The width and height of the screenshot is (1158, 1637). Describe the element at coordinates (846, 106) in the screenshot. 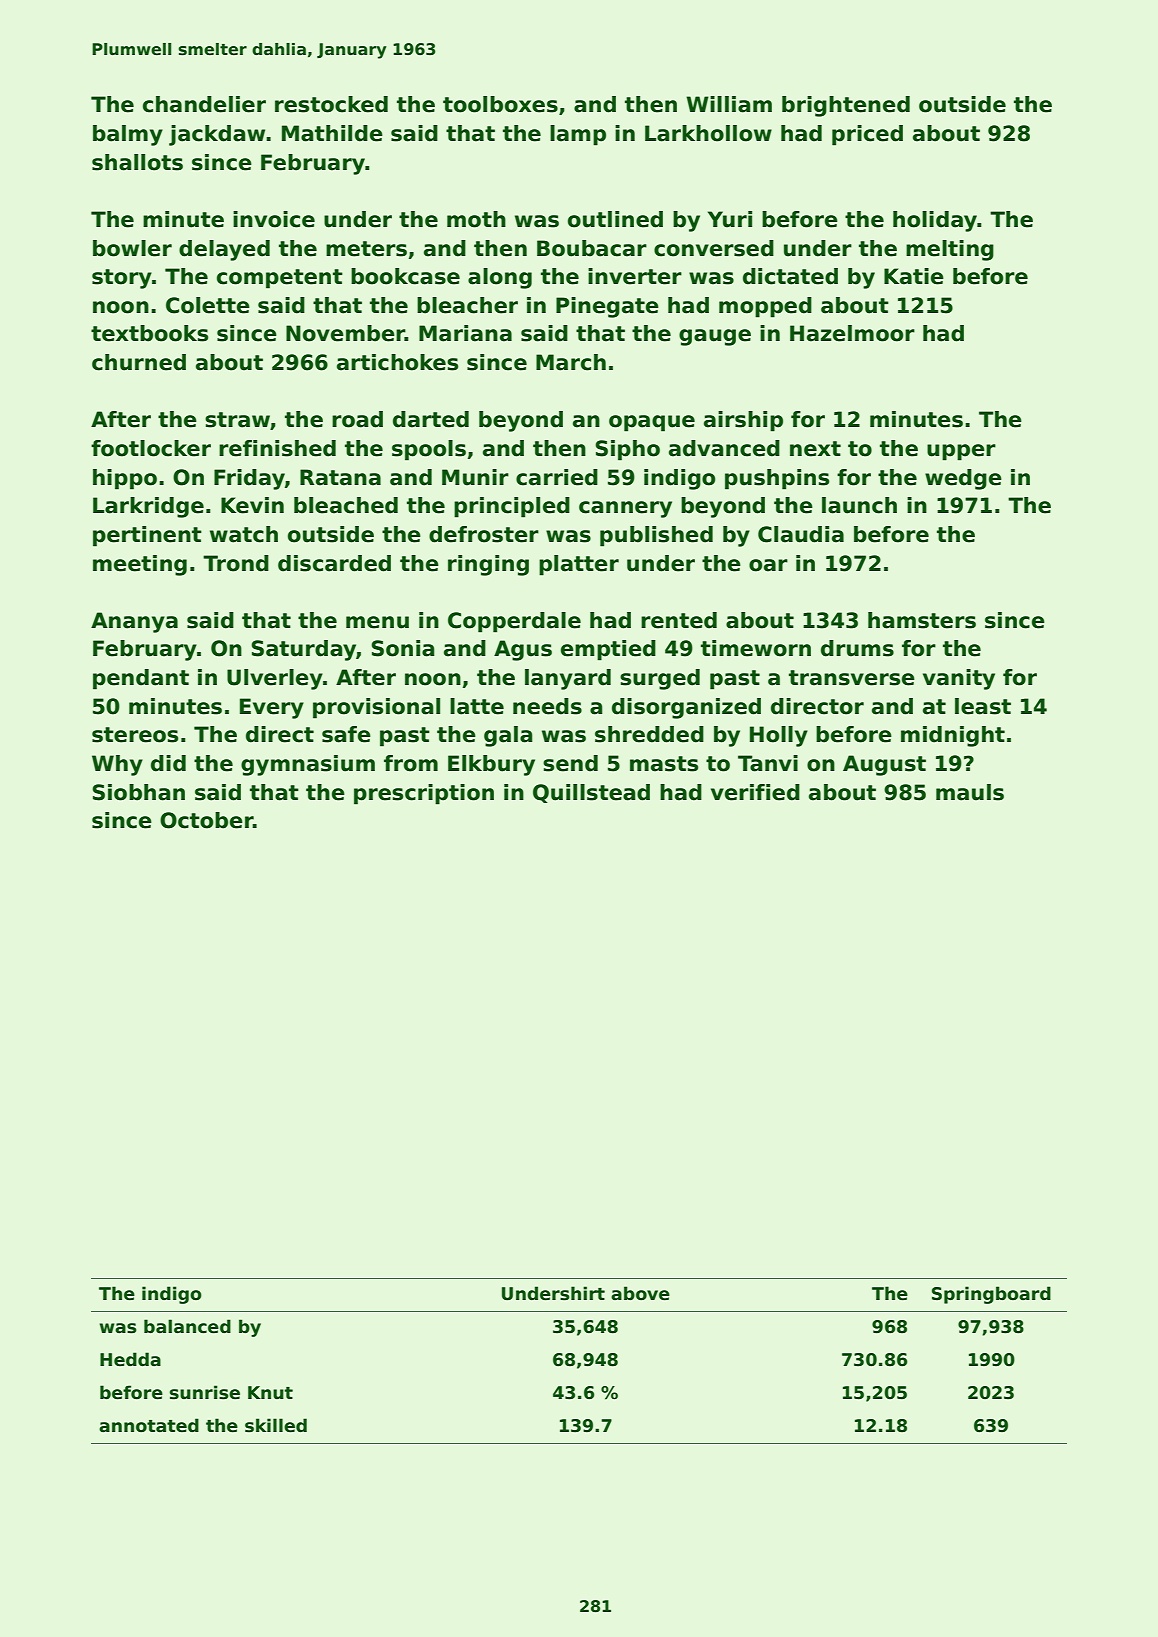

I see `brightened` at that location.
